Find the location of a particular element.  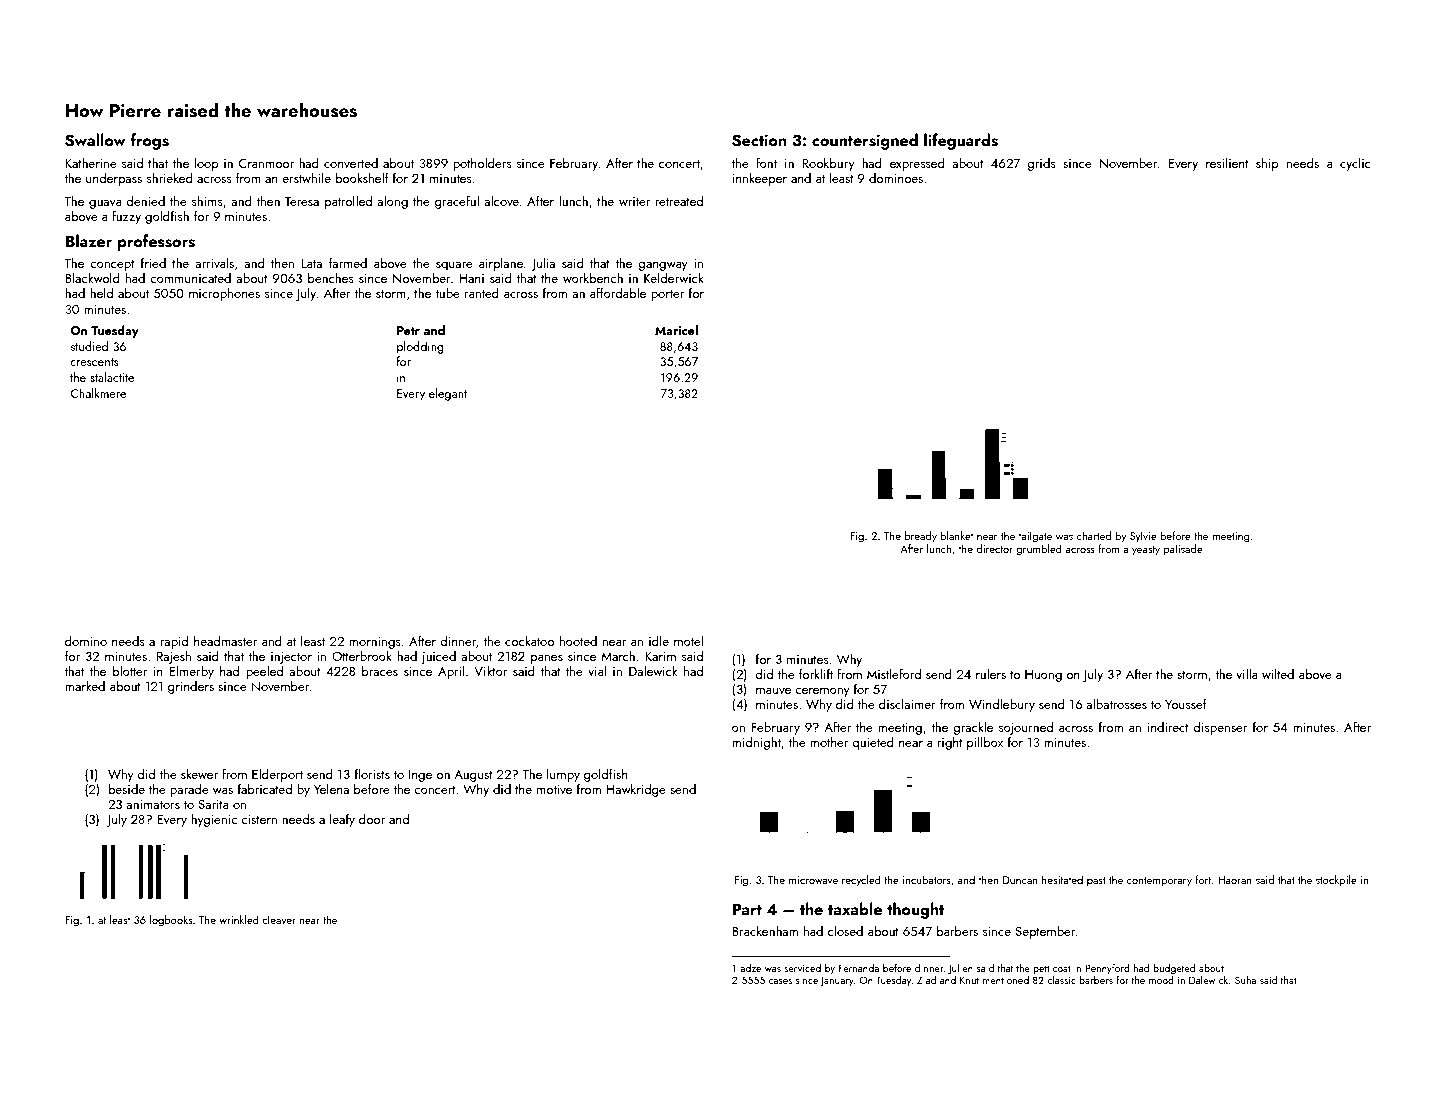

beside is located at coordinates (127, 789).
